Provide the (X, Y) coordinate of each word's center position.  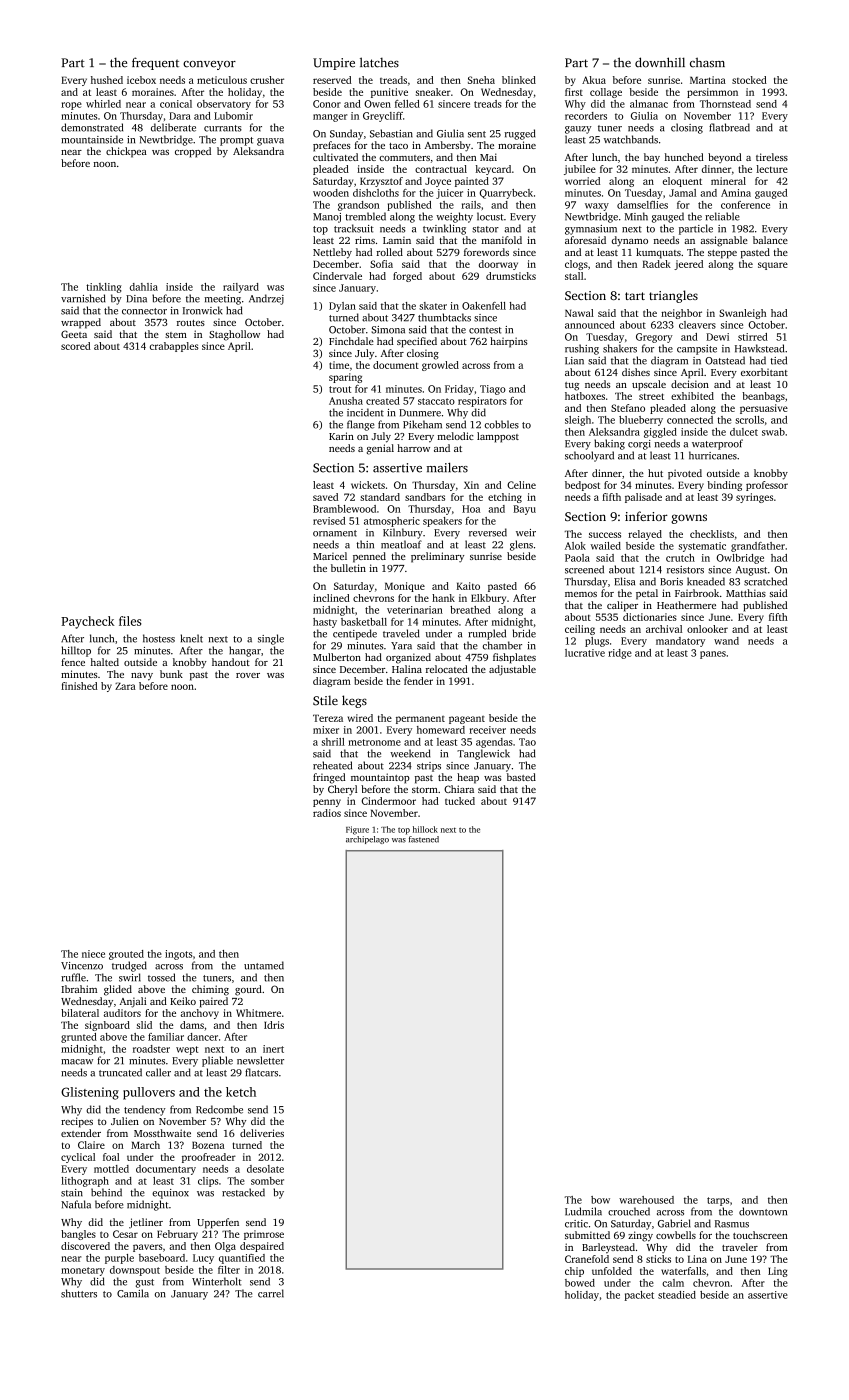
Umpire (334, 64)
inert (273, 1049)
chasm (707, 62)
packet (639, 1296)
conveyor (209, 65)
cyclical (78, 1158)
